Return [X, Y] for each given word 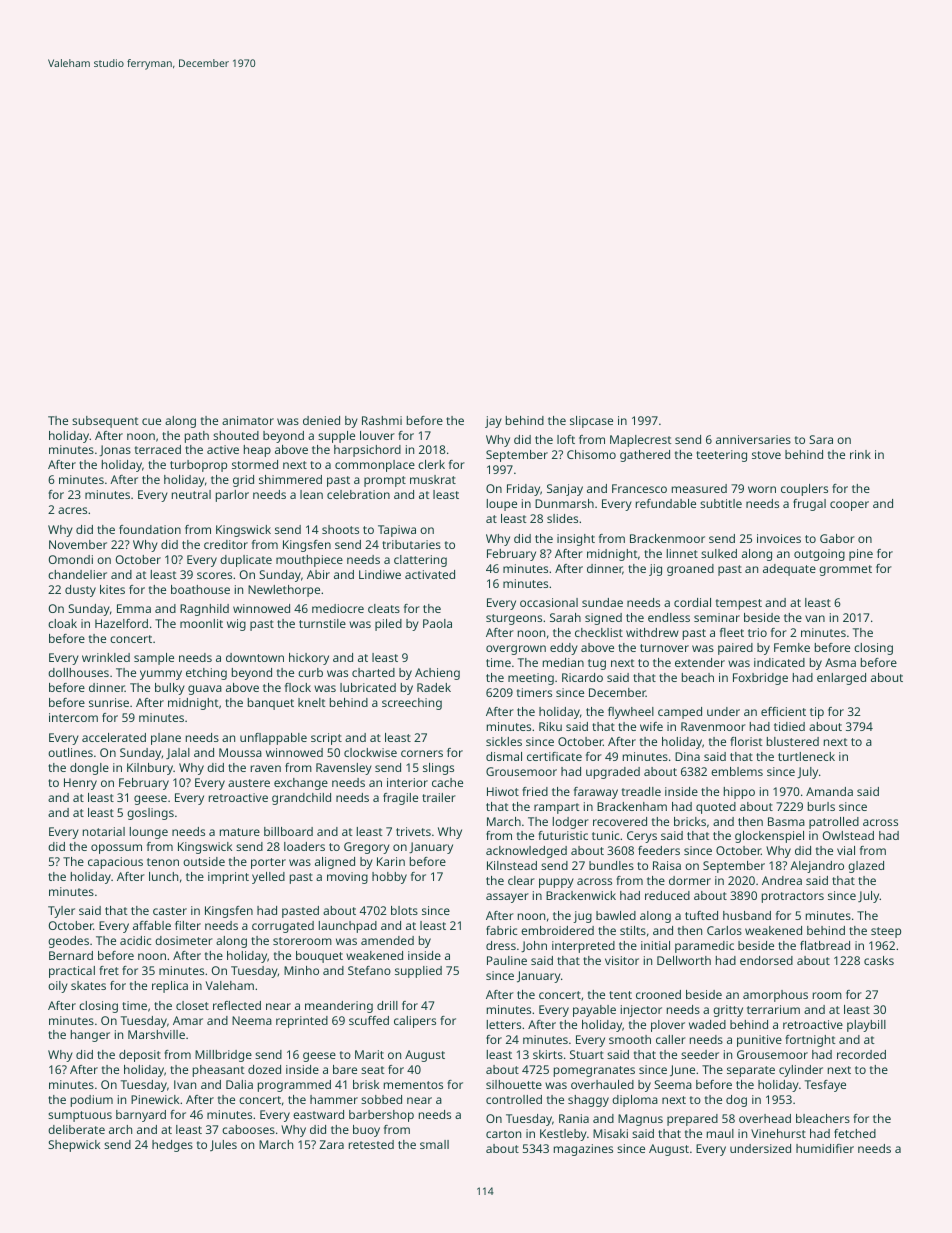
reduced [667, 895]
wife [651, 726]
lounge [149, 833]
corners [422, 753]
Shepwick [74, 1146]
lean [311, 494]
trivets [413, 831]
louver [377, 435]
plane [166, 739]
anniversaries [753, 439]
